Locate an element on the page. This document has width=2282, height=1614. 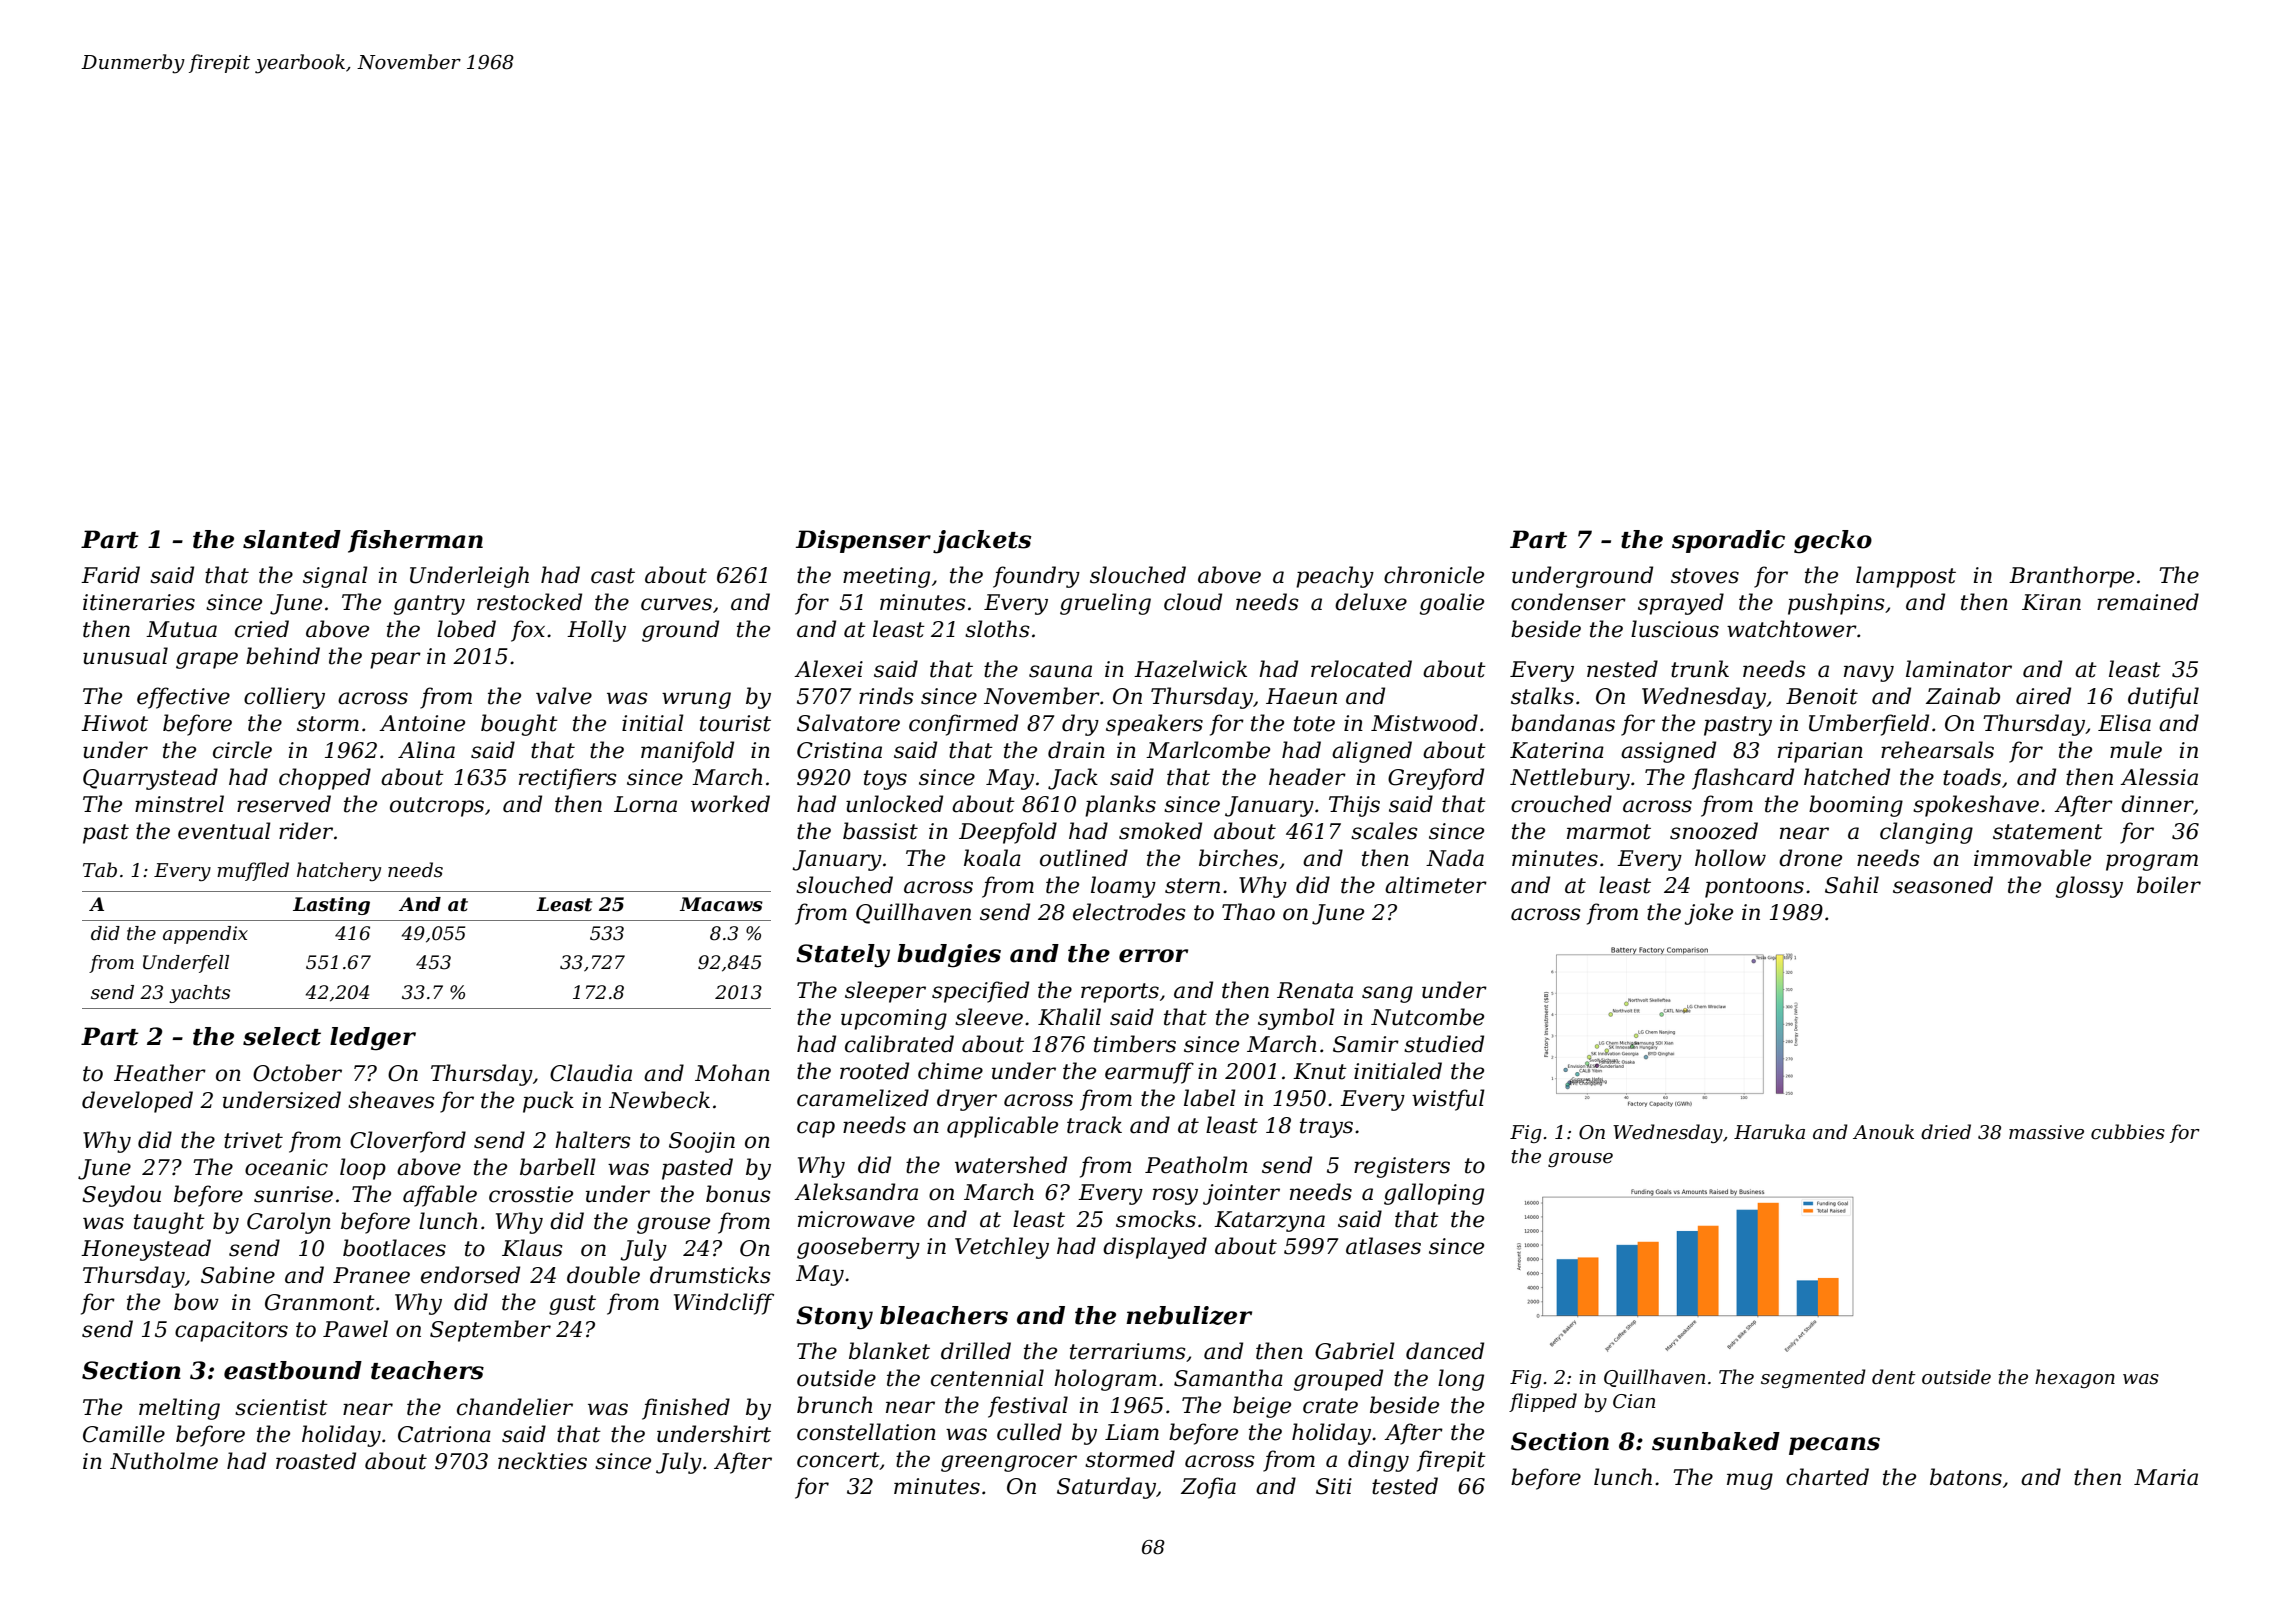
Hazelwick is located at coordinates (1190, 669).
